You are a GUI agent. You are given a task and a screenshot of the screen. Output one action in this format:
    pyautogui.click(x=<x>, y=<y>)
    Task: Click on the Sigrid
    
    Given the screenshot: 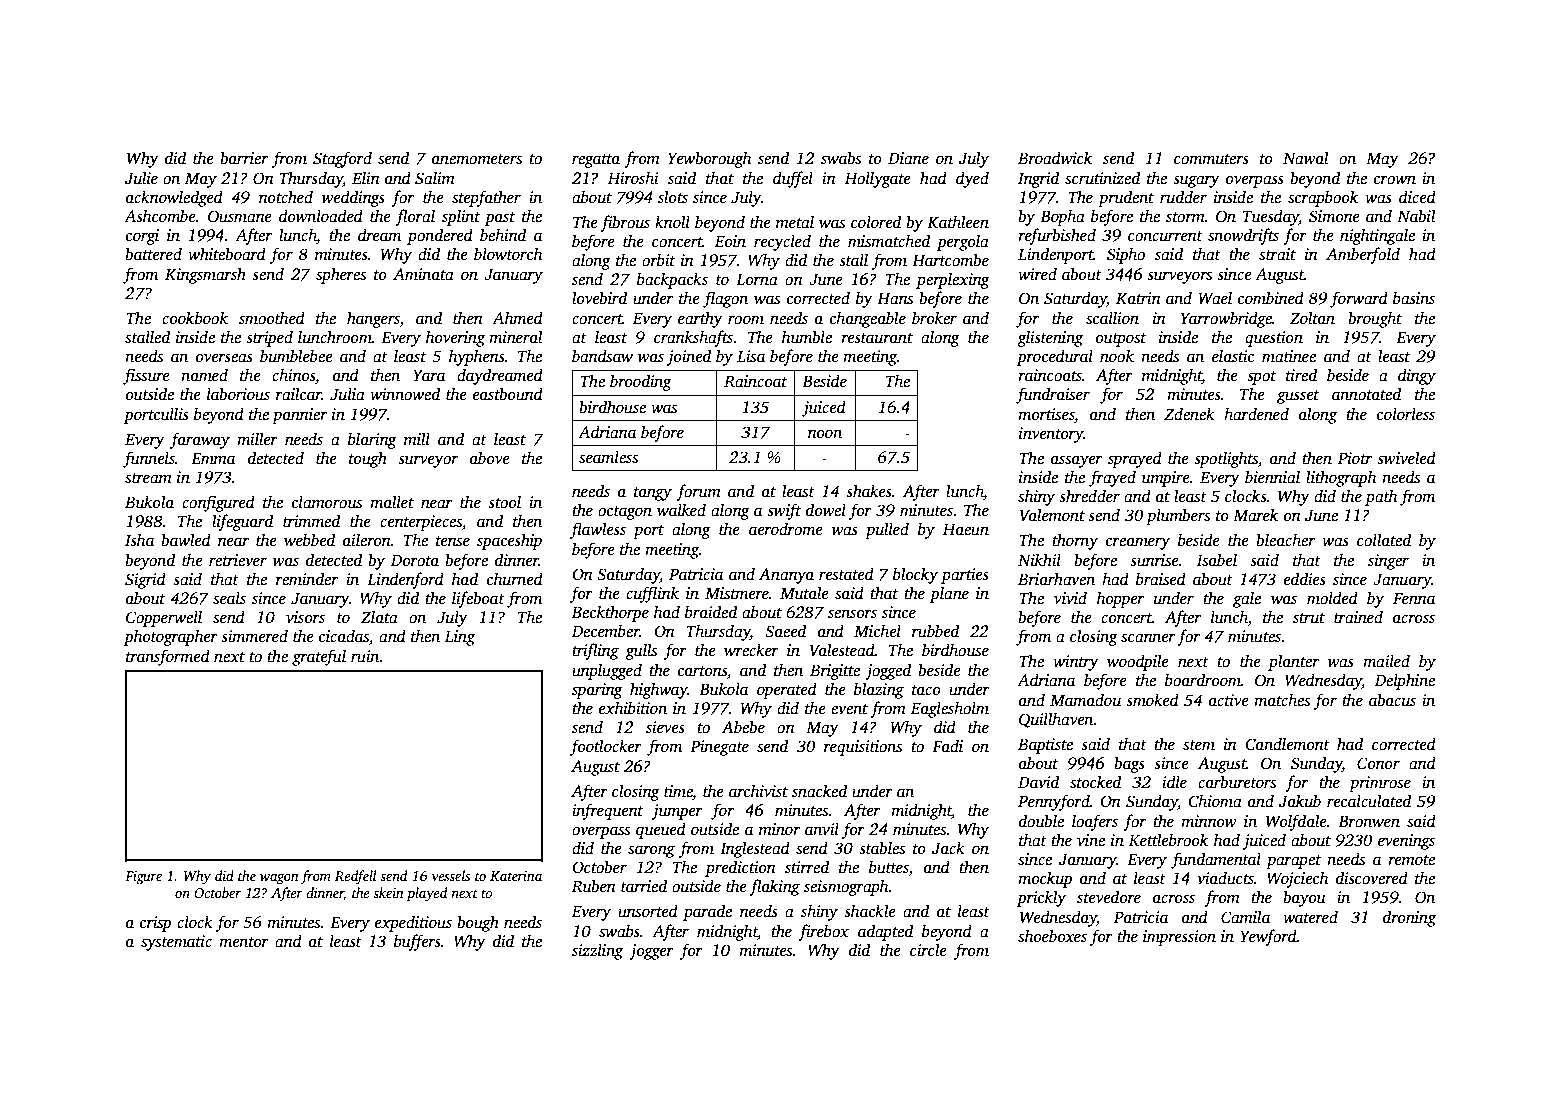 What is the action you would take?
    pyautogui.click(x=145, y=580)
